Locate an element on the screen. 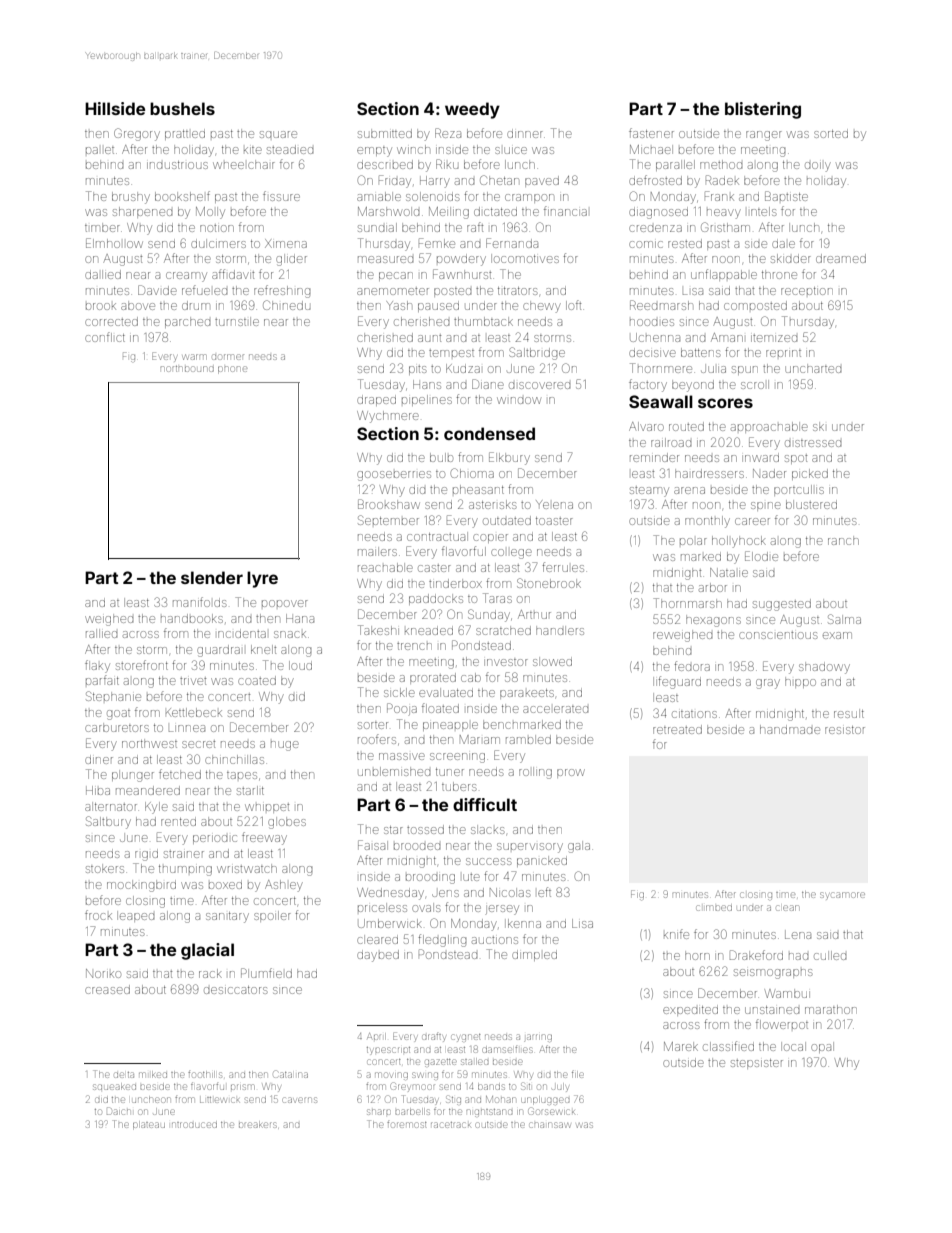  chainsaw is located at coordinates (550, 1125).
